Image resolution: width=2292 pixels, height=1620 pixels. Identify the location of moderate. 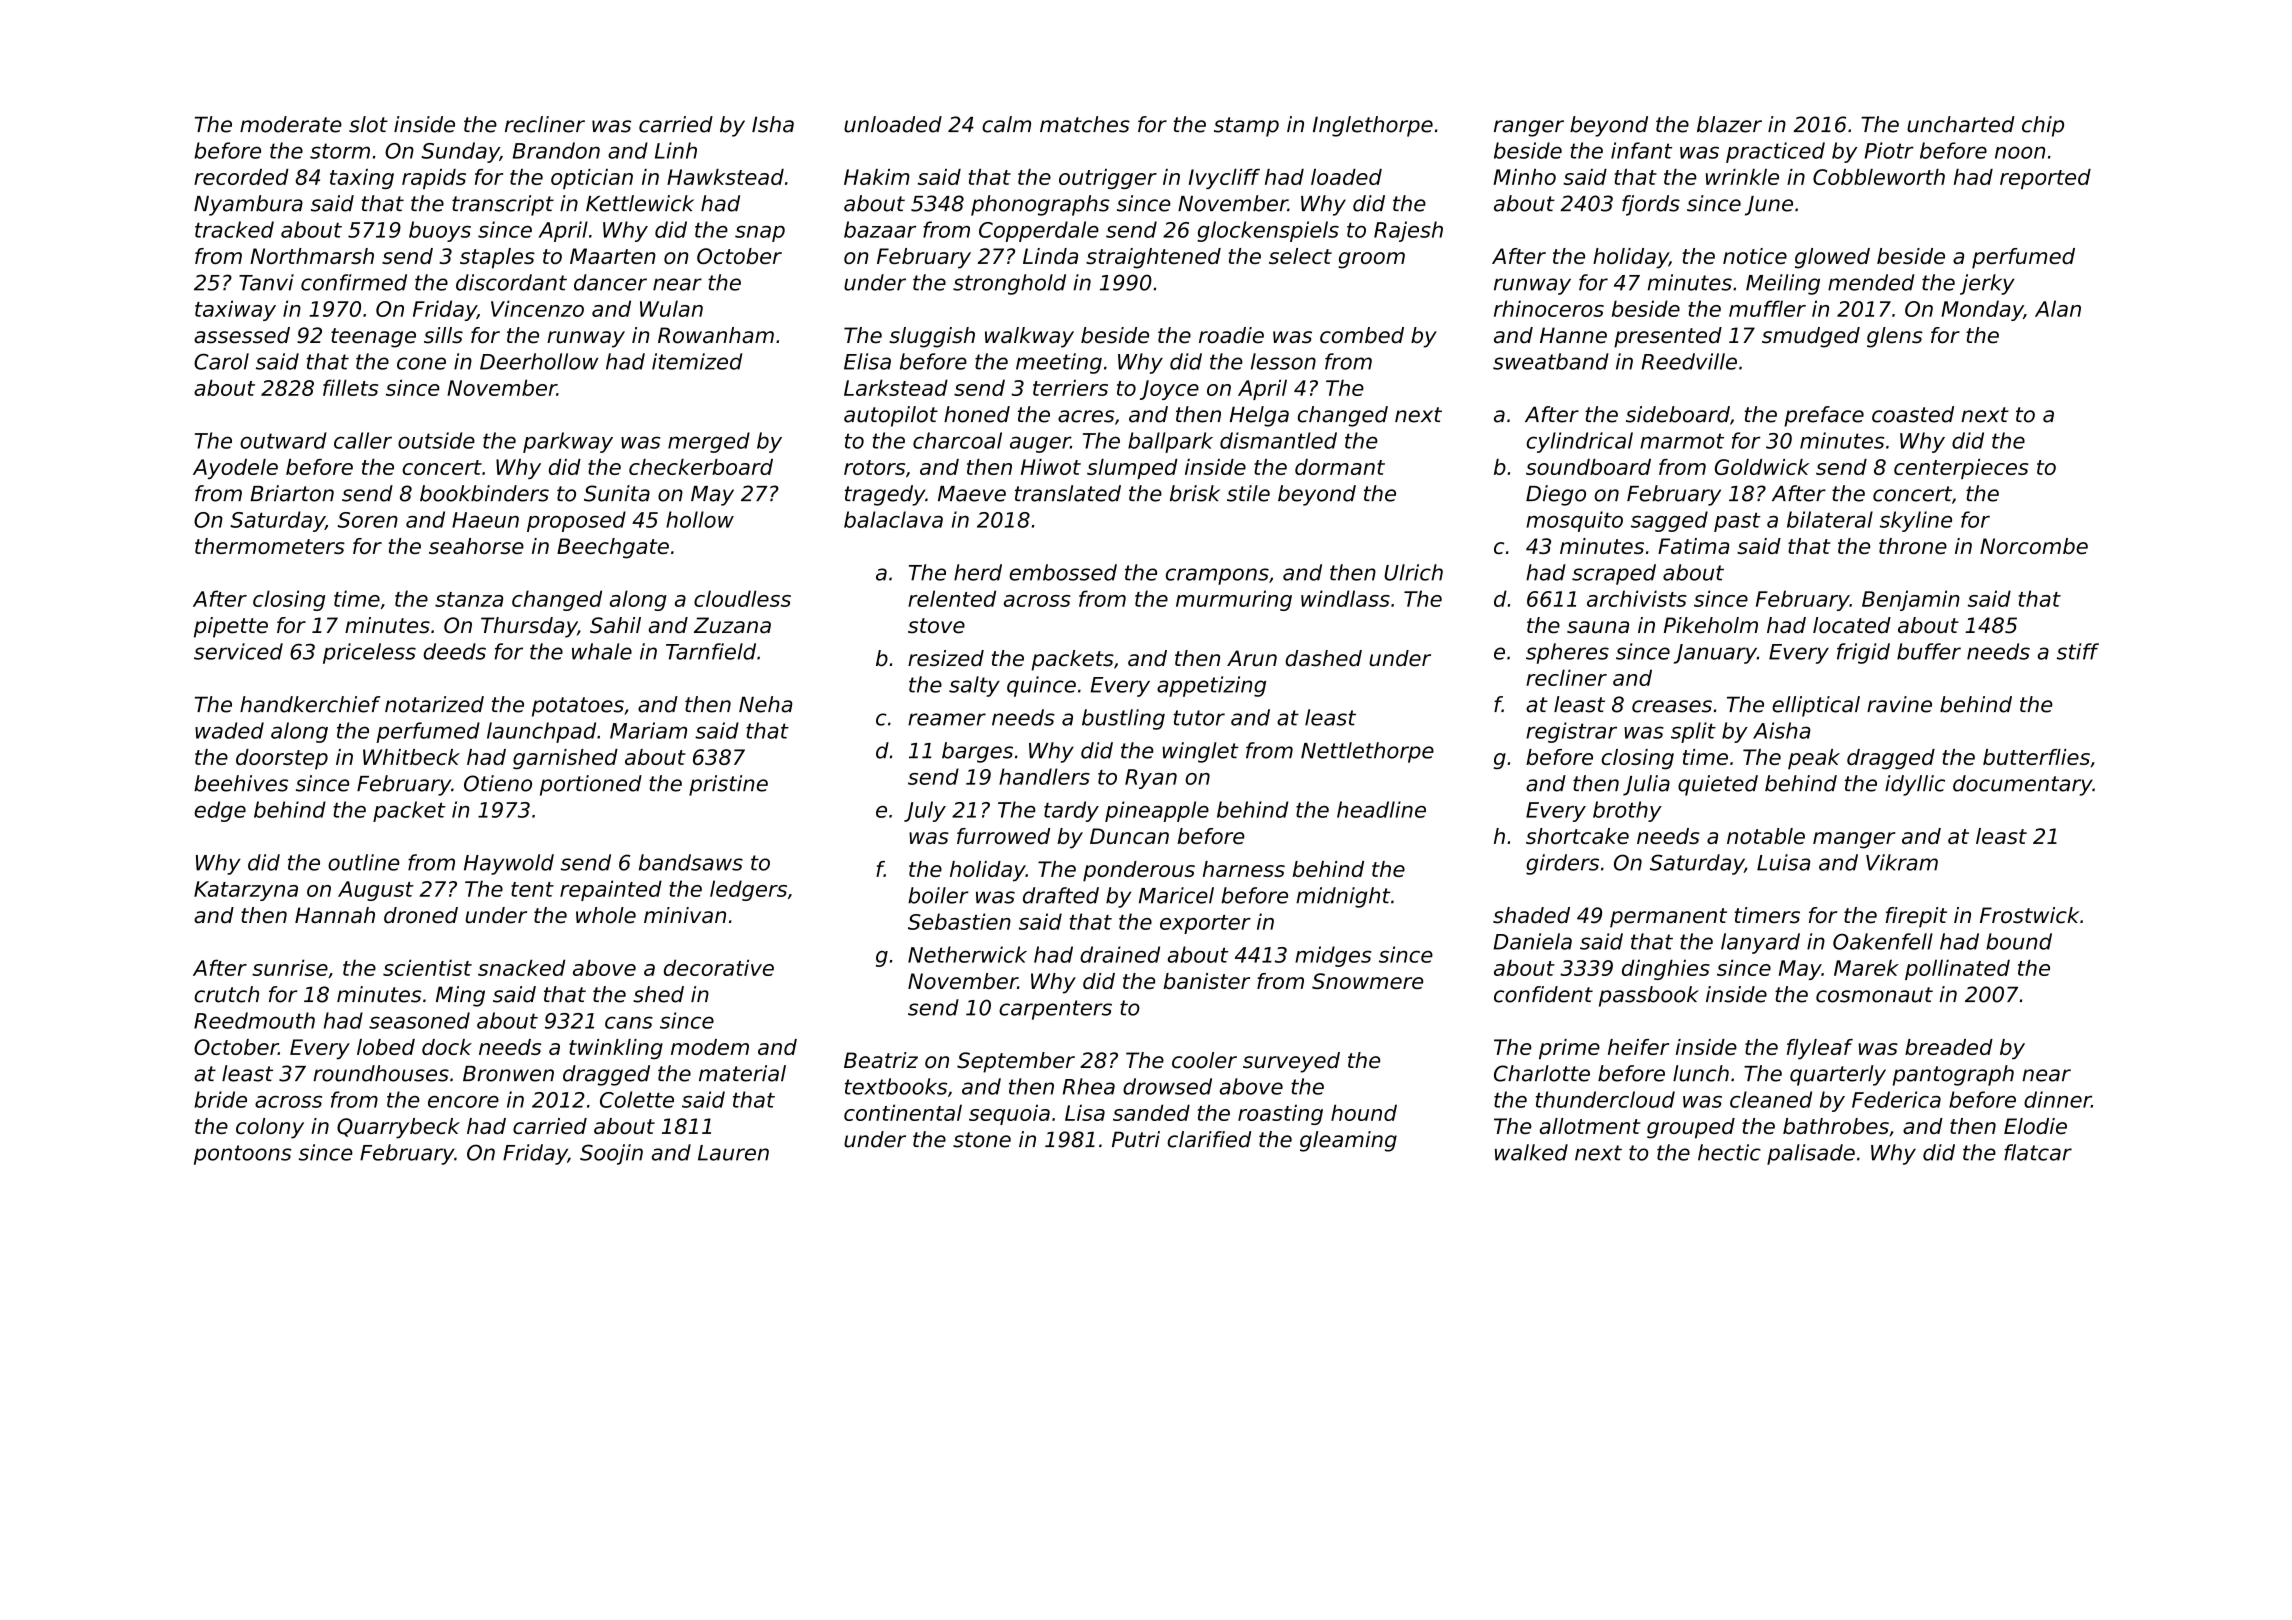
(291, 124).
